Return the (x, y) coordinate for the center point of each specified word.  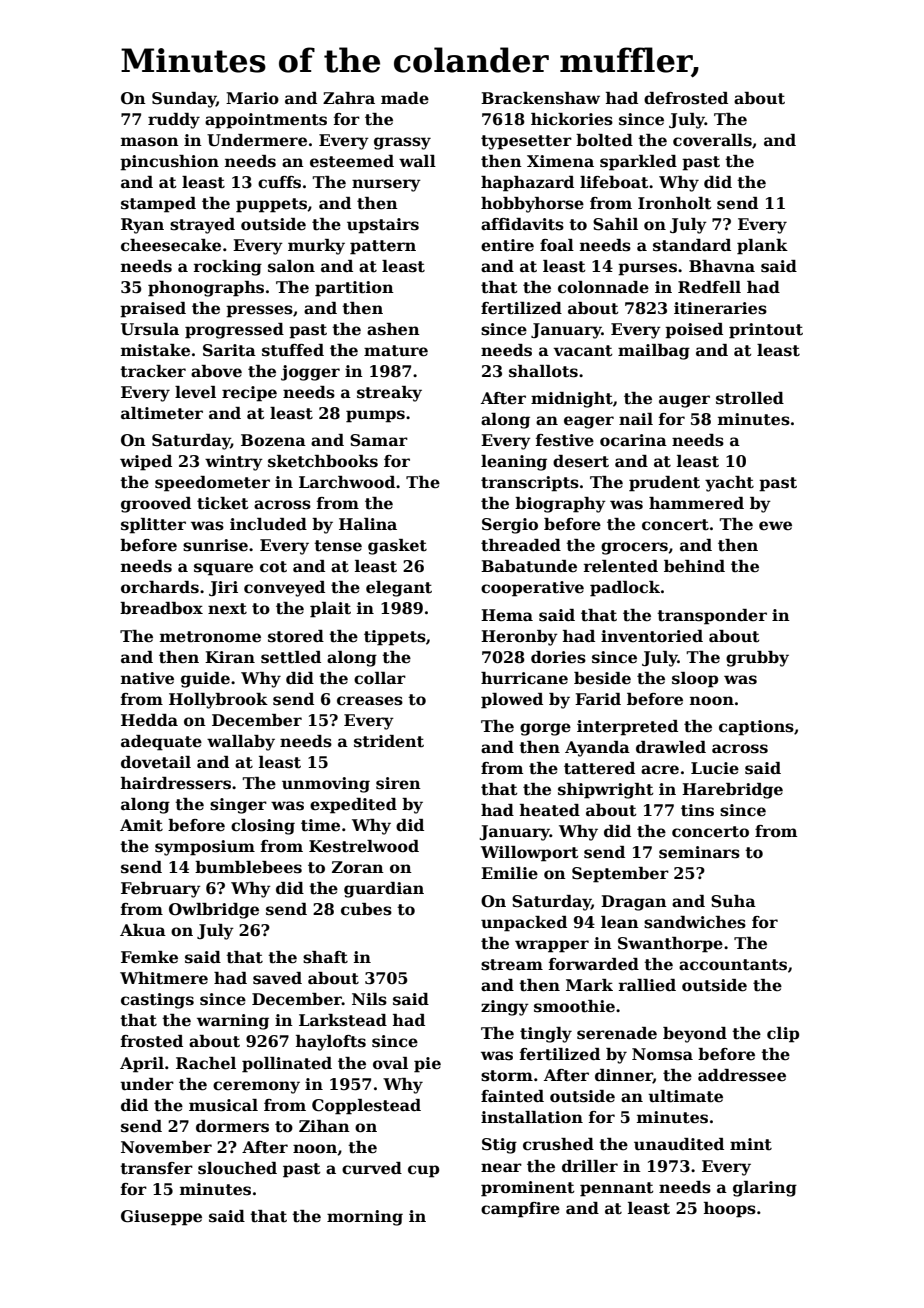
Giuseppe (161, 1218)
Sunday (184, 100)
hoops (730, 1210)
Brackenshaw (540, 98)
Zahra (349, 98)
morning (365, 1218)
